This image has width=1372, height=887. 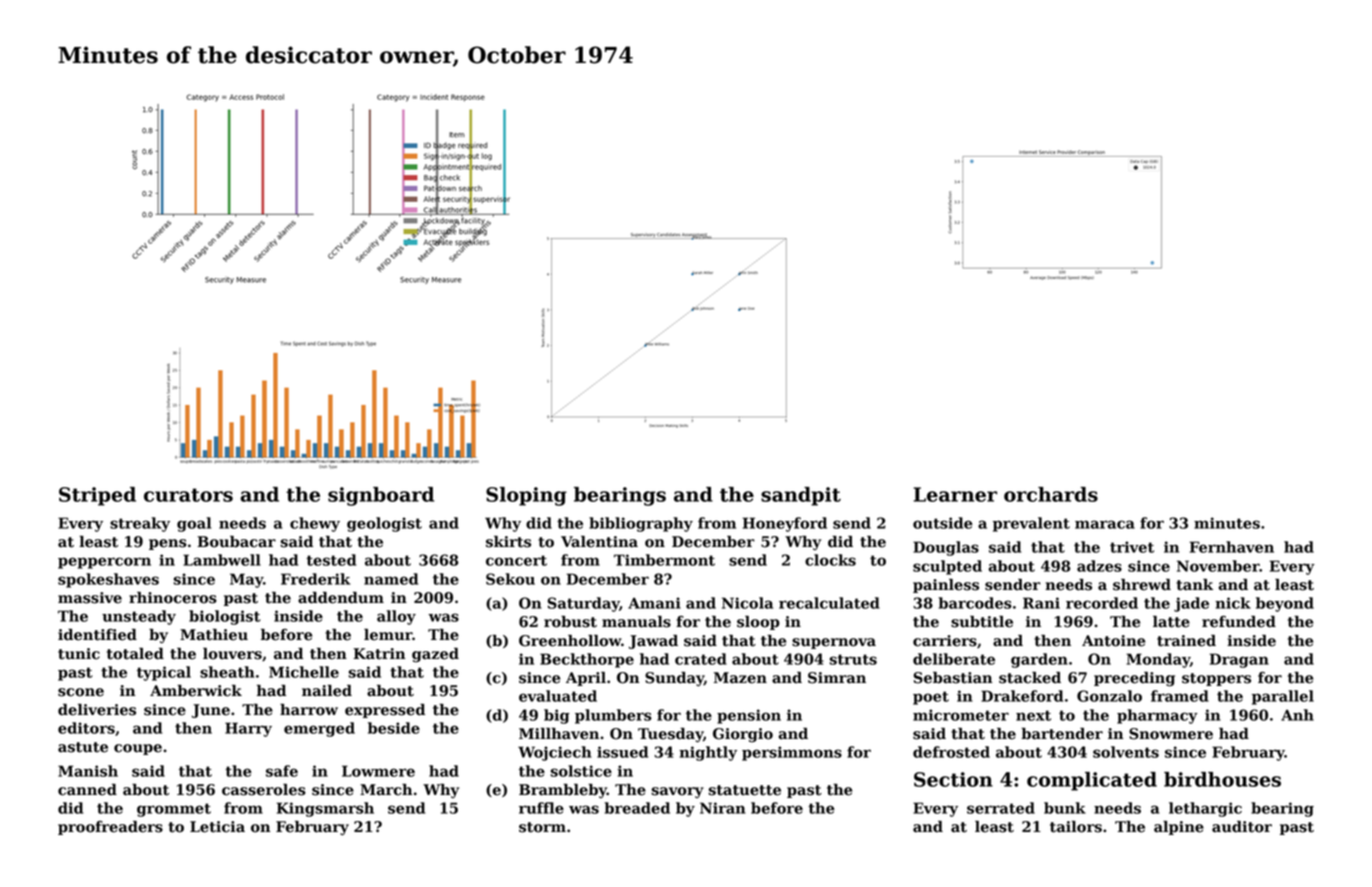 I want to click on tested, so click(x=331, y=560).
